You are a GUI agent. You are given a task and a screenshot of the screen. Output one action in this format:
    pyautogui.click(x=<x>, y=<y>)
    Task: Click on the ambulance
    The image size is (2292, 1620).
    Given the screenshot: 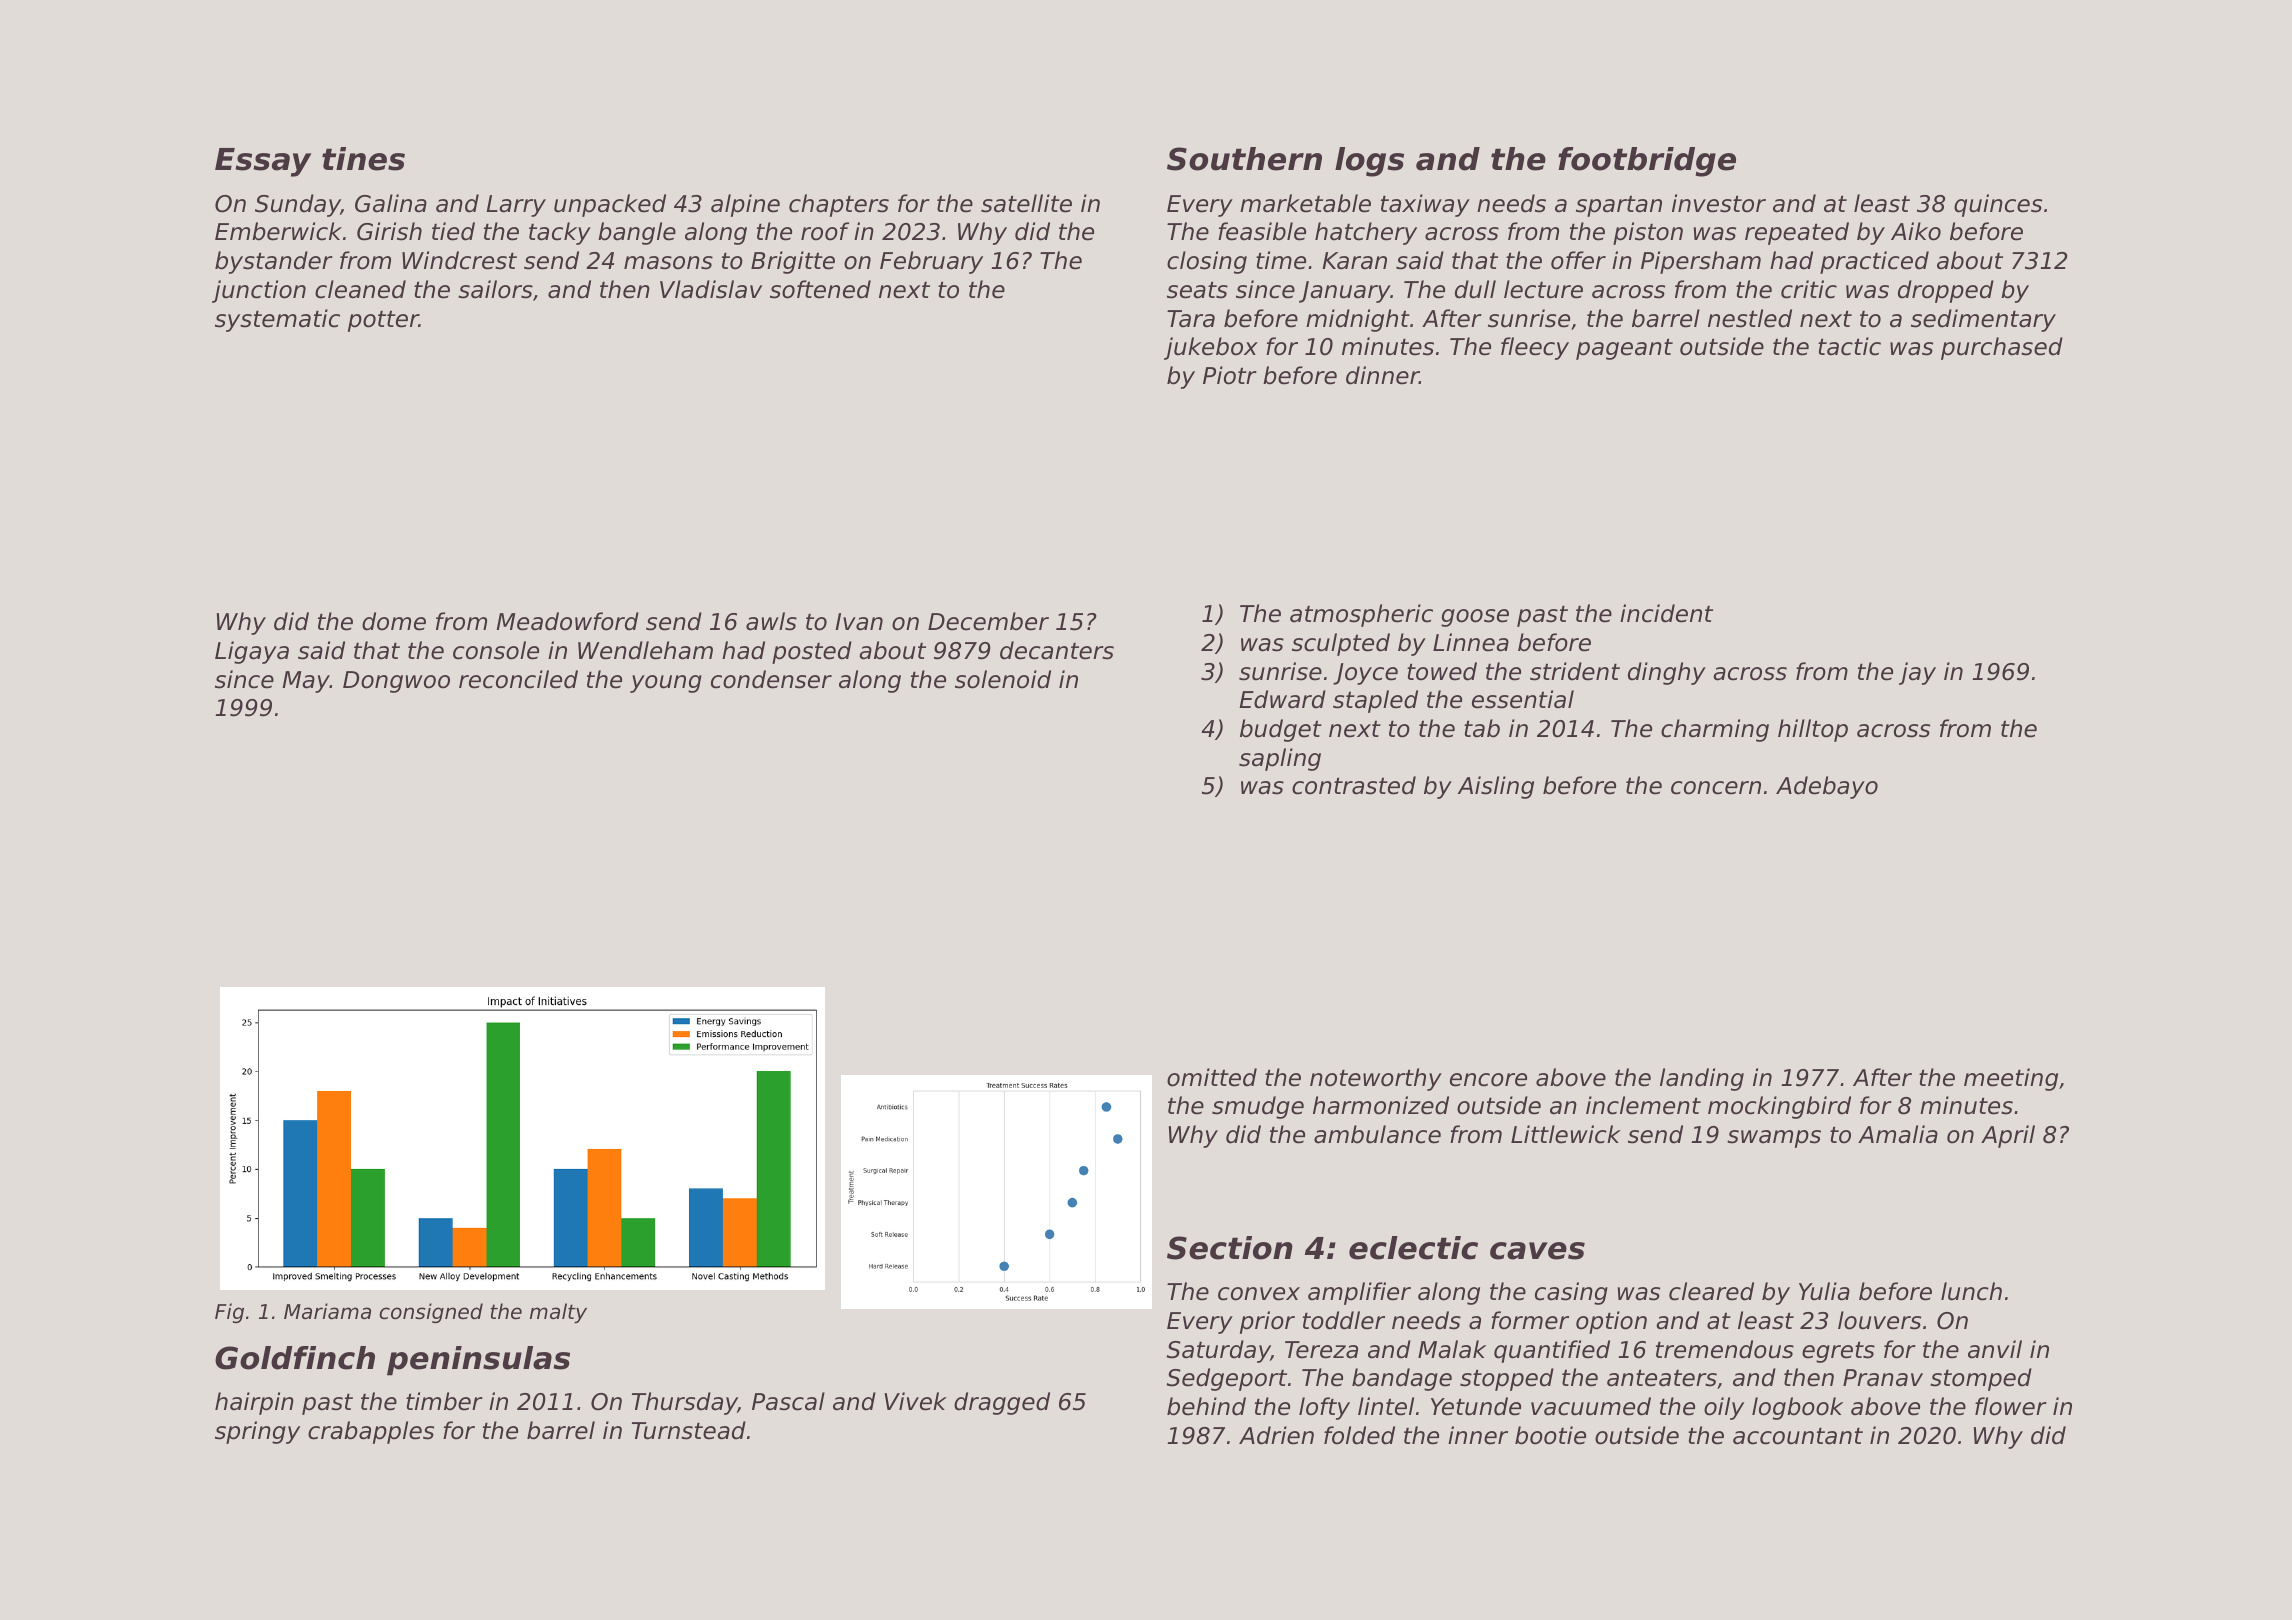 What is the action you would take?
    pyautogui.click(x=1377, y=1134)
